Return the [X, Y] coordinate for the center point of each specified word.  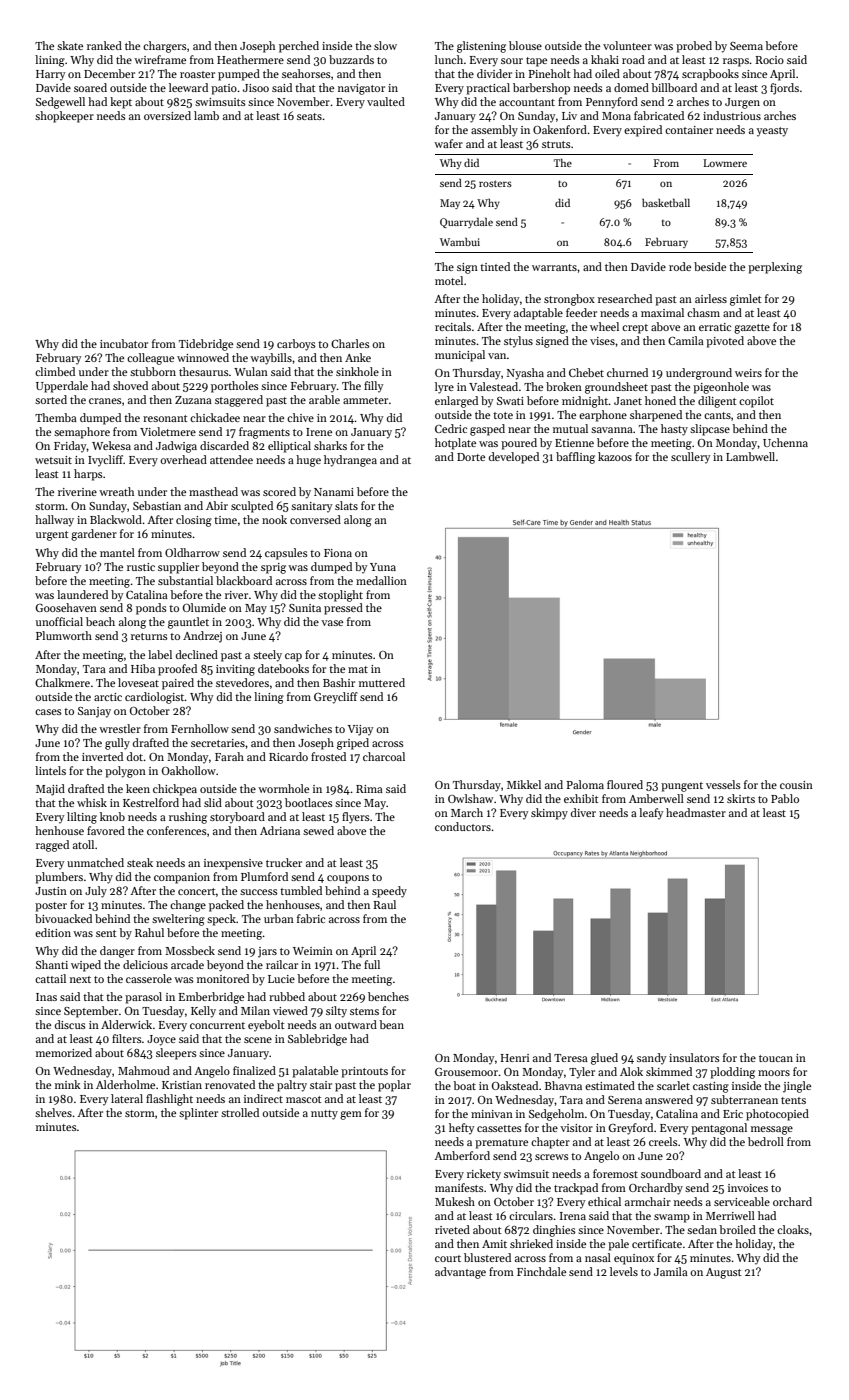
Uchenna [785, 442]
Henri [515, 1058]
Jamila [671, 1271]
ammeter [365, 400]
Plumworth [64, 635]
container [689, 130]
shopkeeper [64, 117]
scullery [690, 458]
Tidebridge [206, 345]
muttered [382, 682]
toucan [776, 1058]
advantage [460, 1273]
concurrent [217, 1025]
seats [309, 116]
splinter [198, 1114]
